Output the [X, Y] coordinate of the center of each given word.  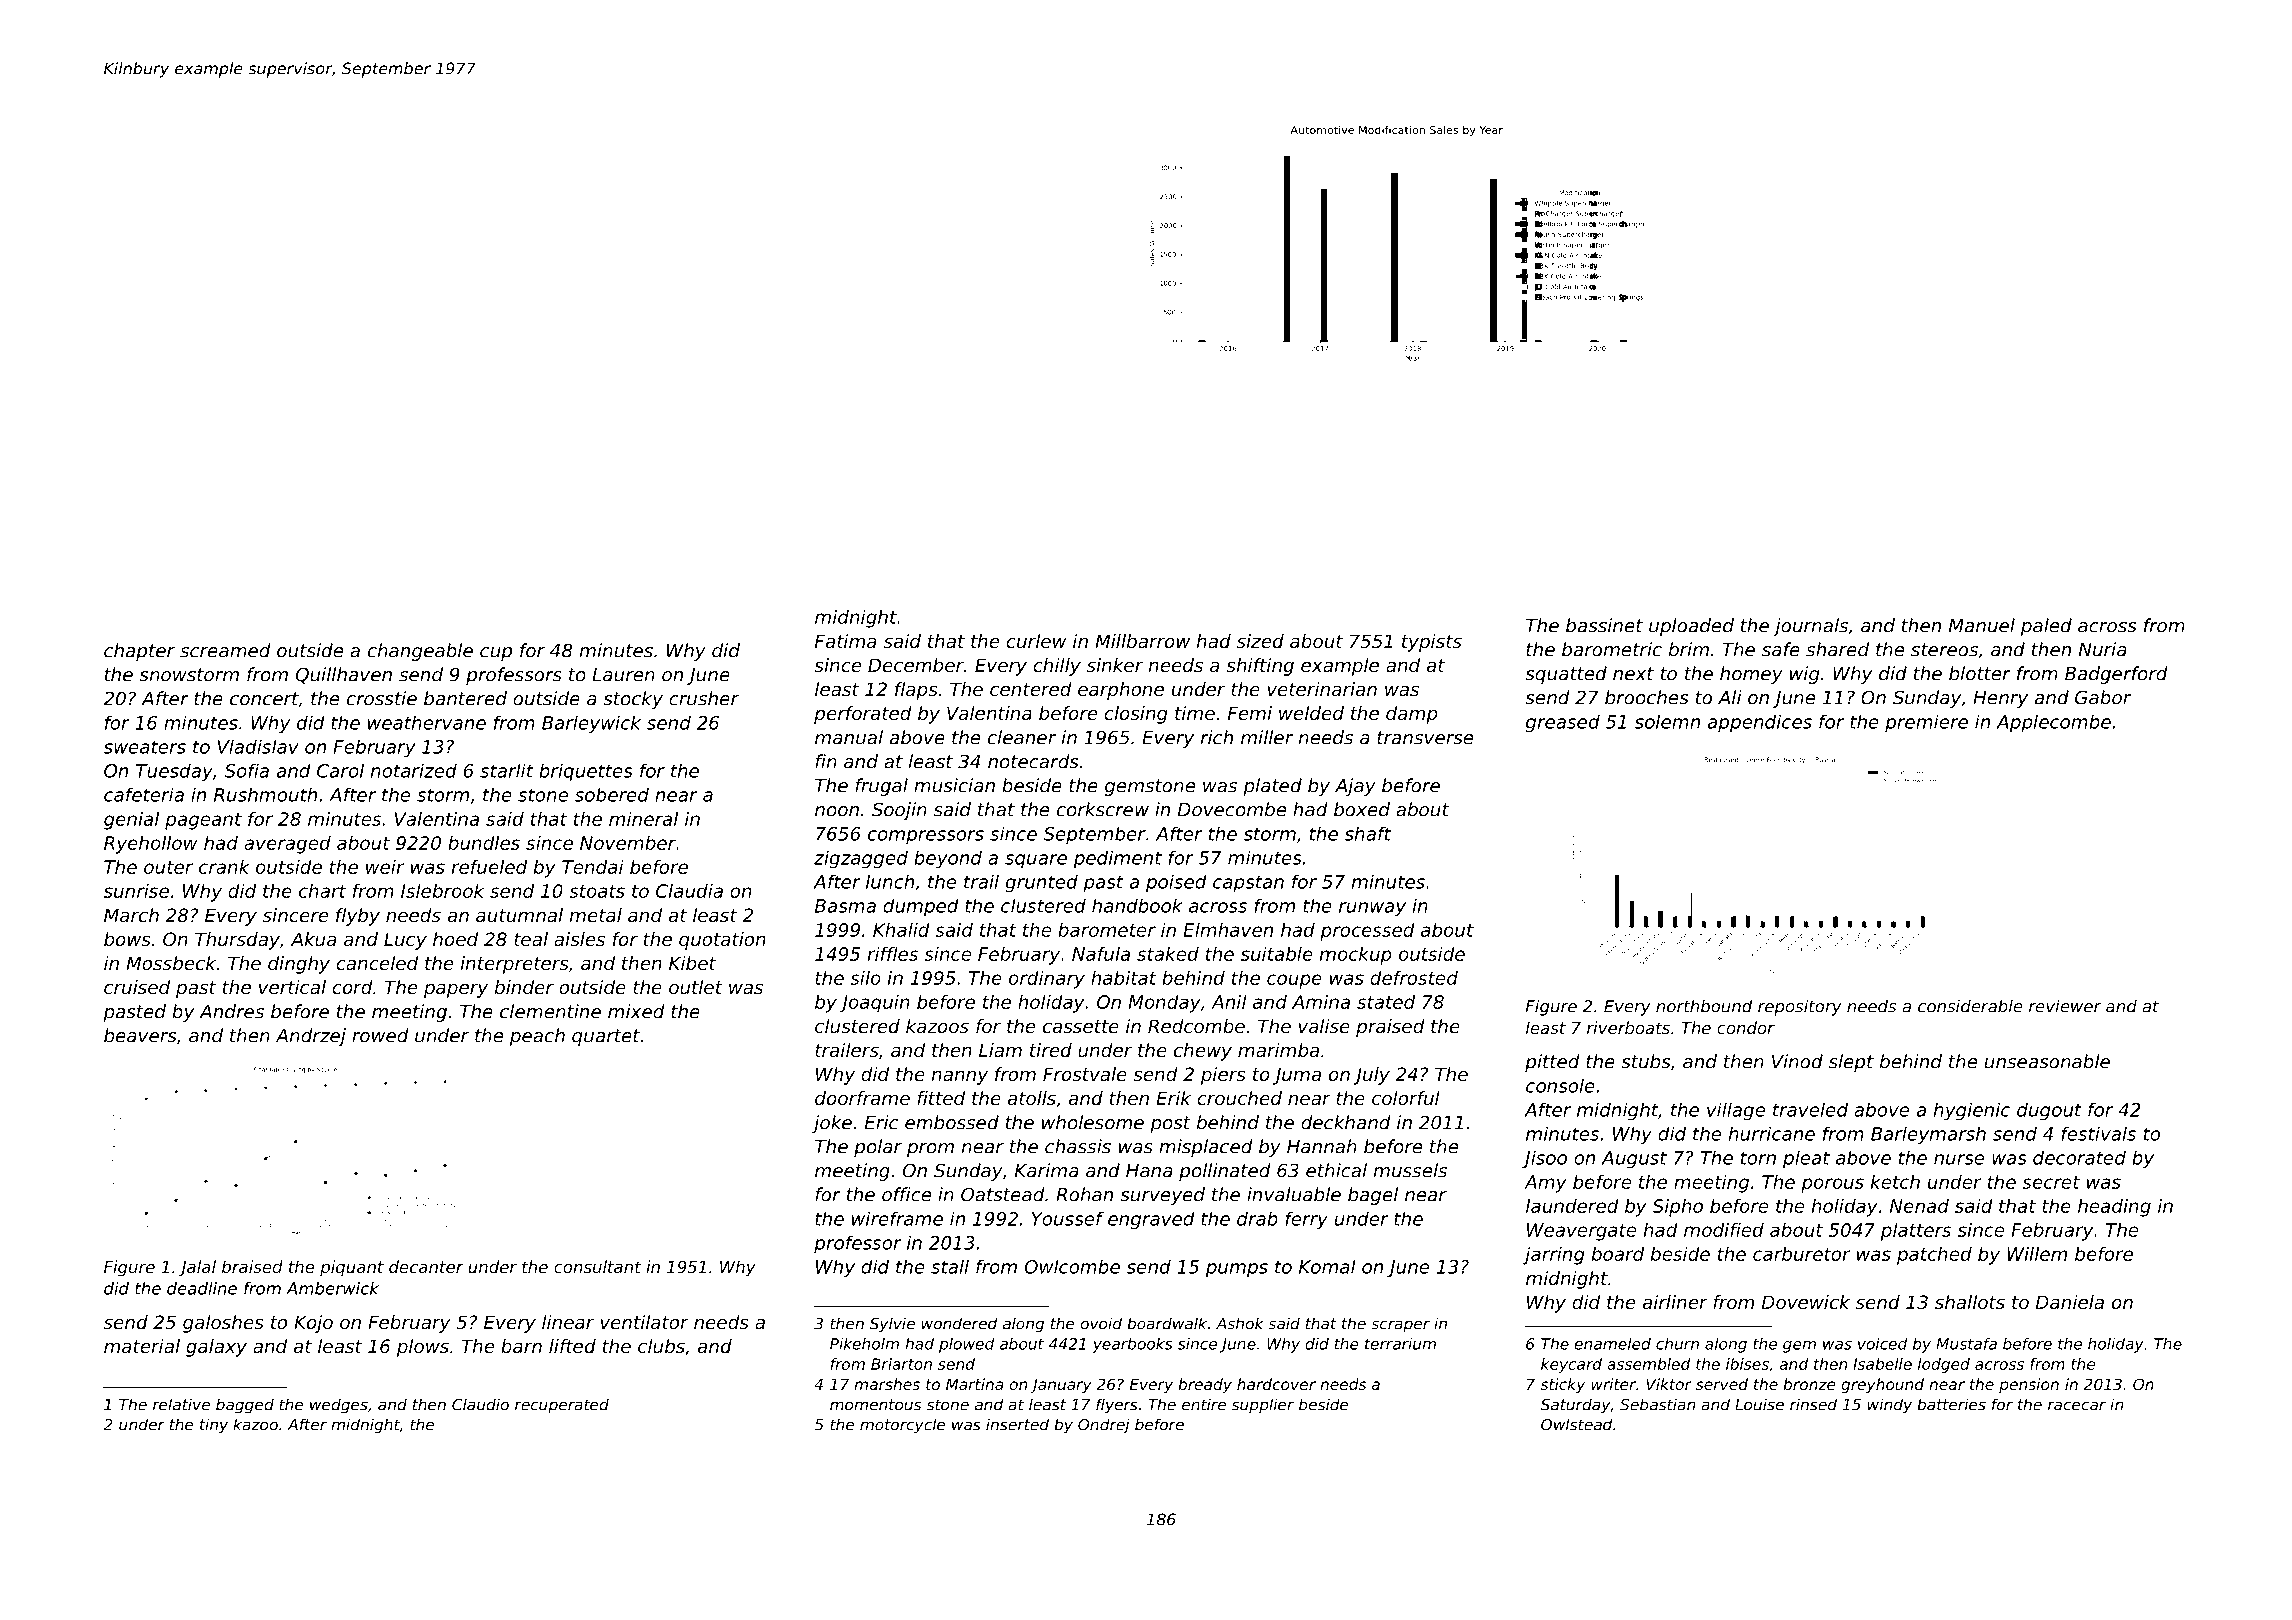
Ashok [1239, 1323]
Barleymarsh [1928, 1136]
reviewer [2065, 1006]
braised [252, 1266]
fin [826, 761]
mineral [643, 819]
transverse [1425, 738]
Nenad [1919, 1206]
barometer [1107, 930]
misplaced [1206, 1148]
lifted [572, 1346]
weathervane [427, 722]
